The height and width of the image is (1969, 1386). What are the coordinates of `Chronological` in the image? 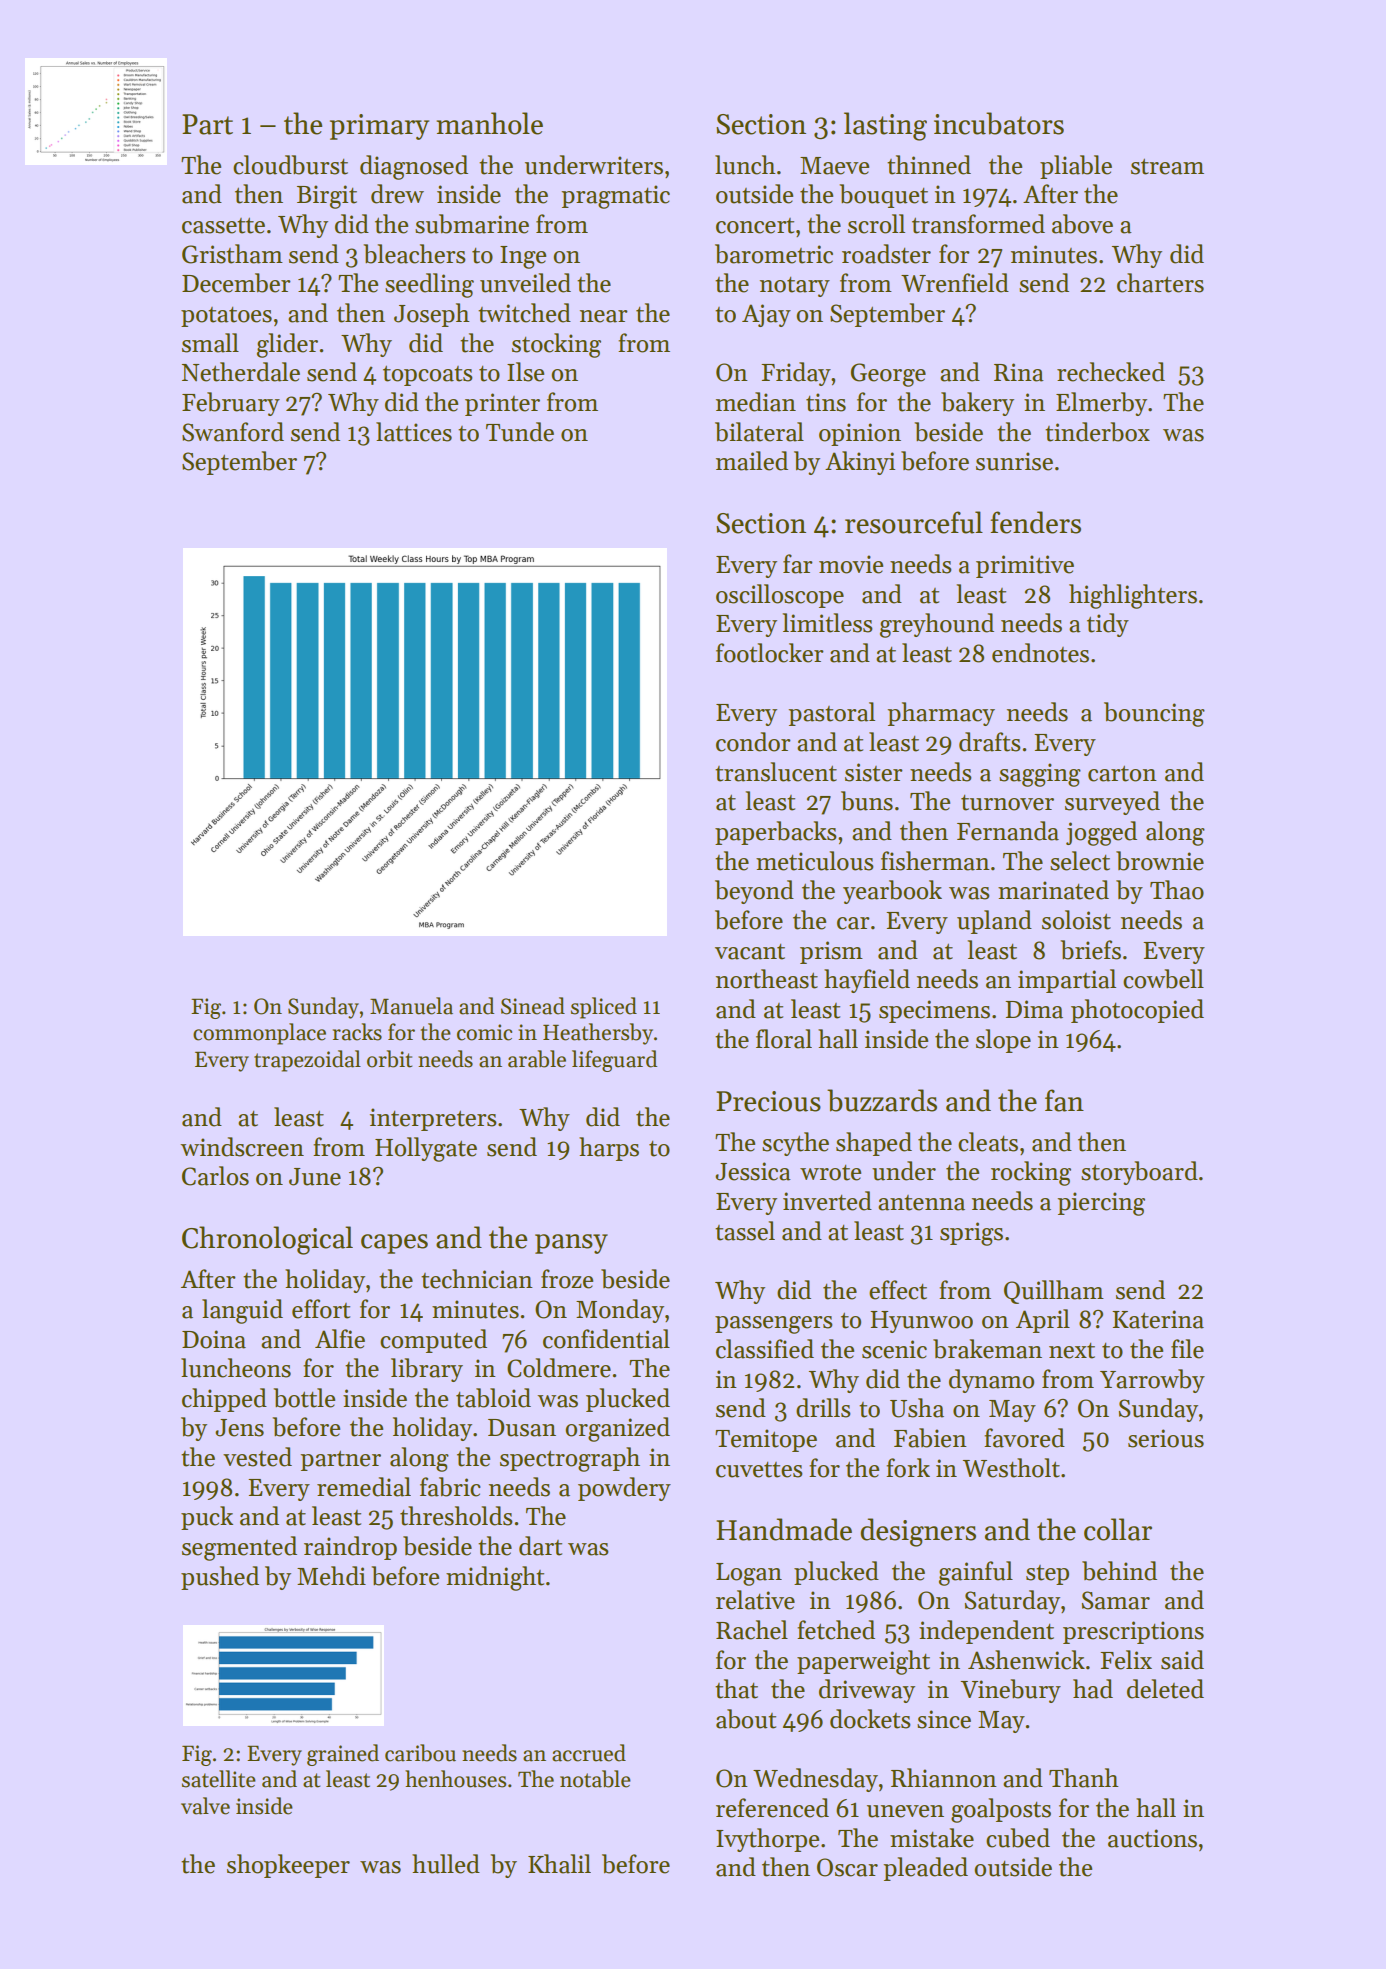 It's located at (267, 1240).
